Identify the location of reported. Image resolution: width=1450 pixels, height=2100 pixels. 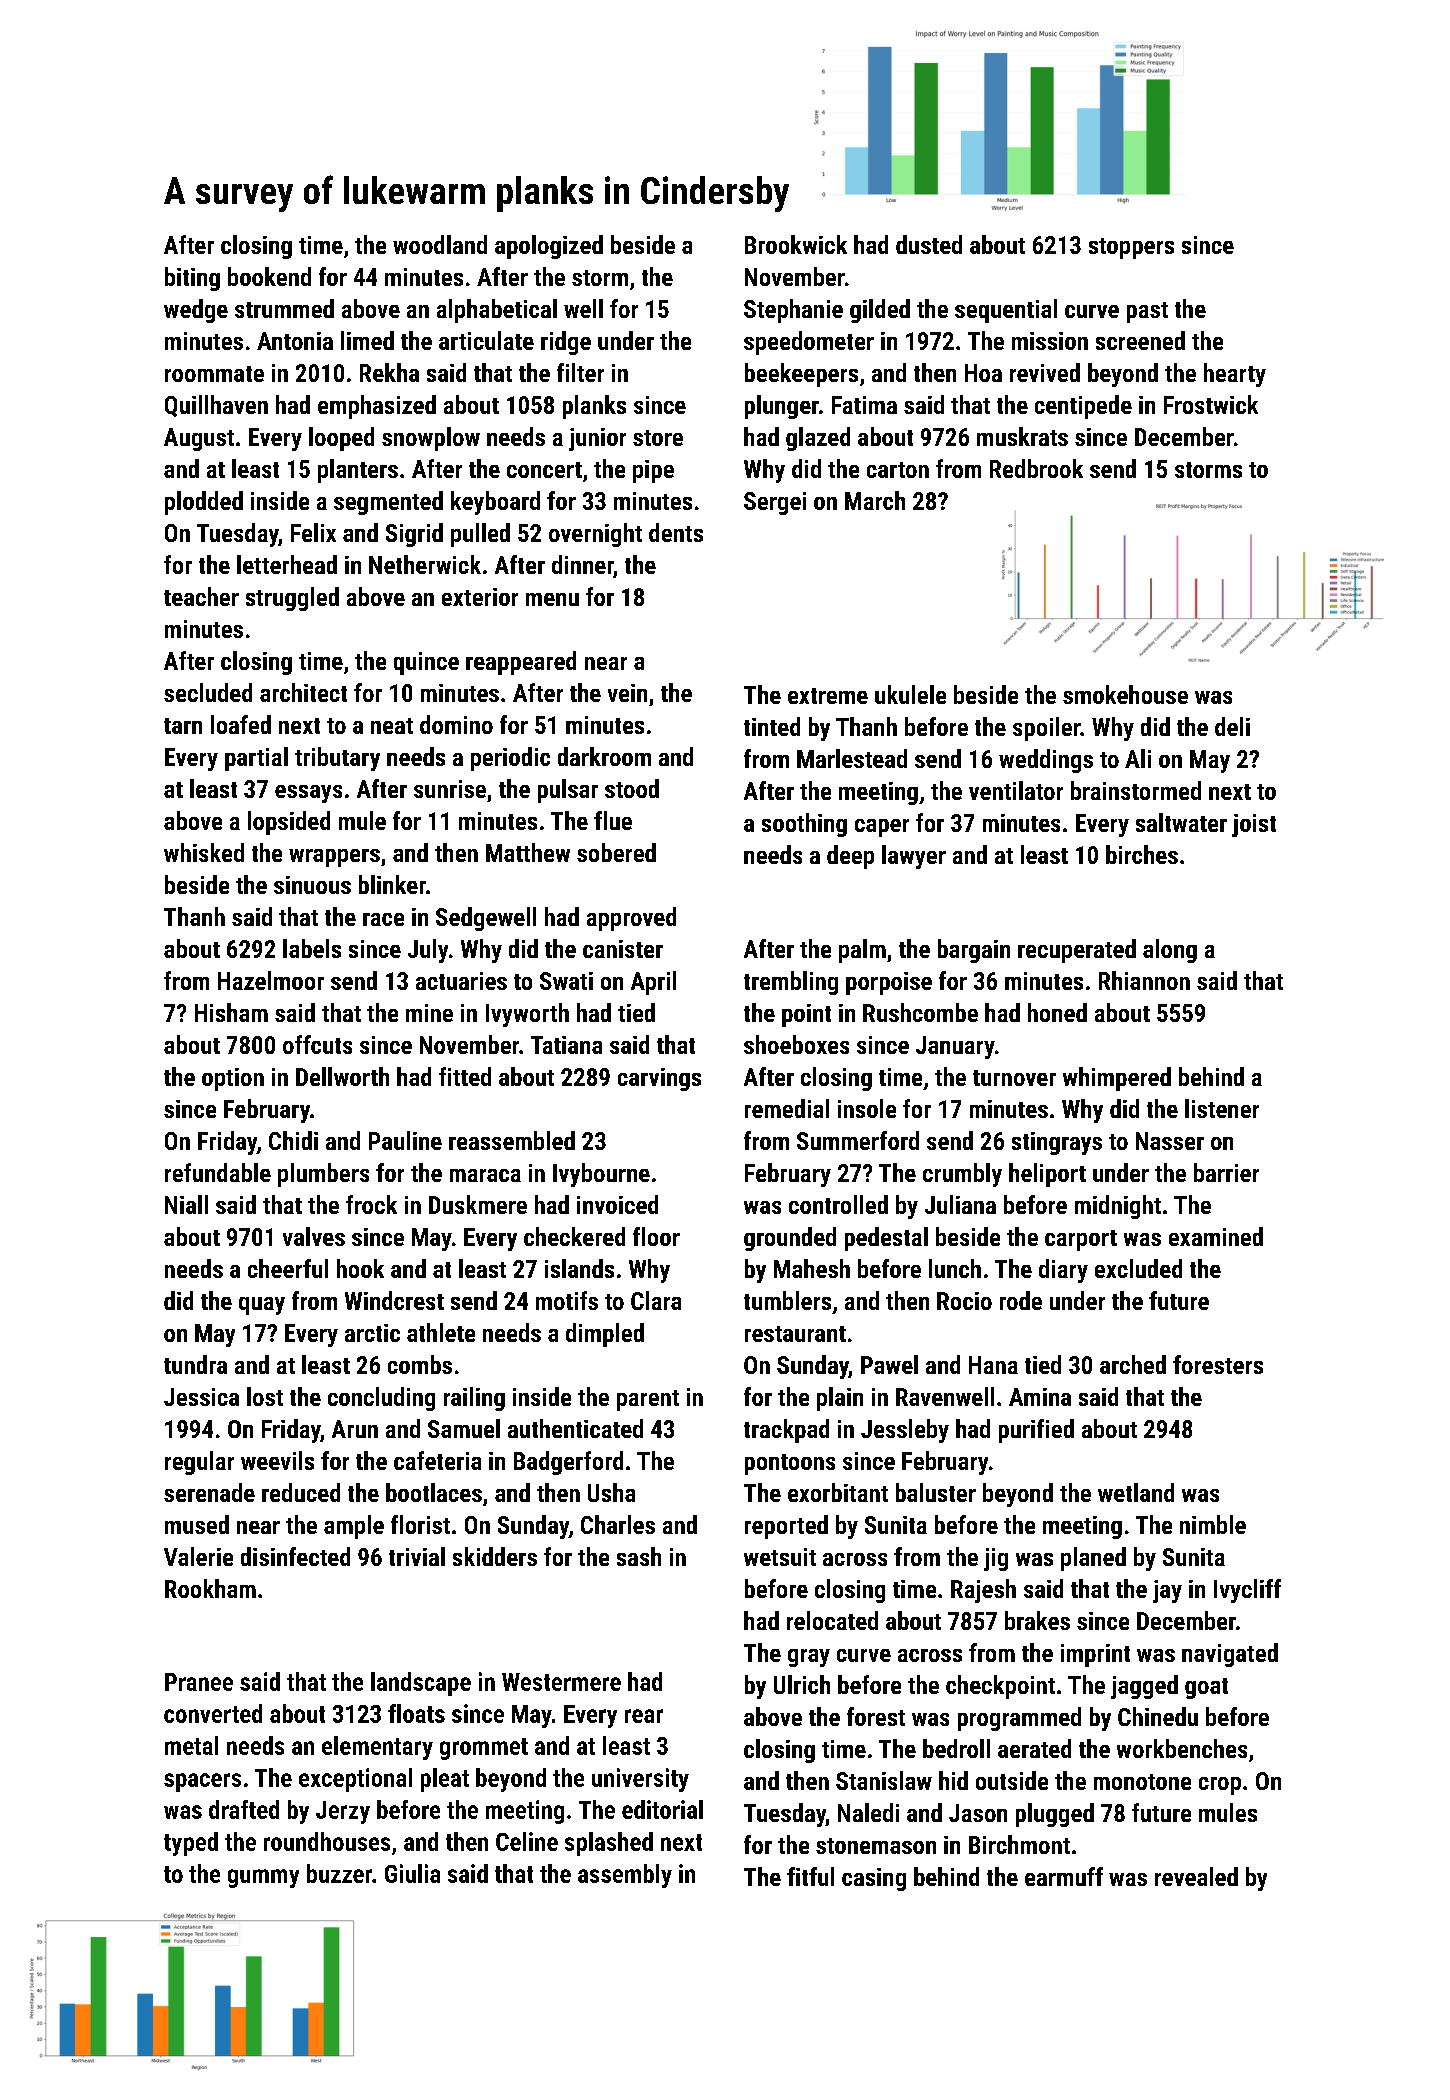
(786, 1527).
